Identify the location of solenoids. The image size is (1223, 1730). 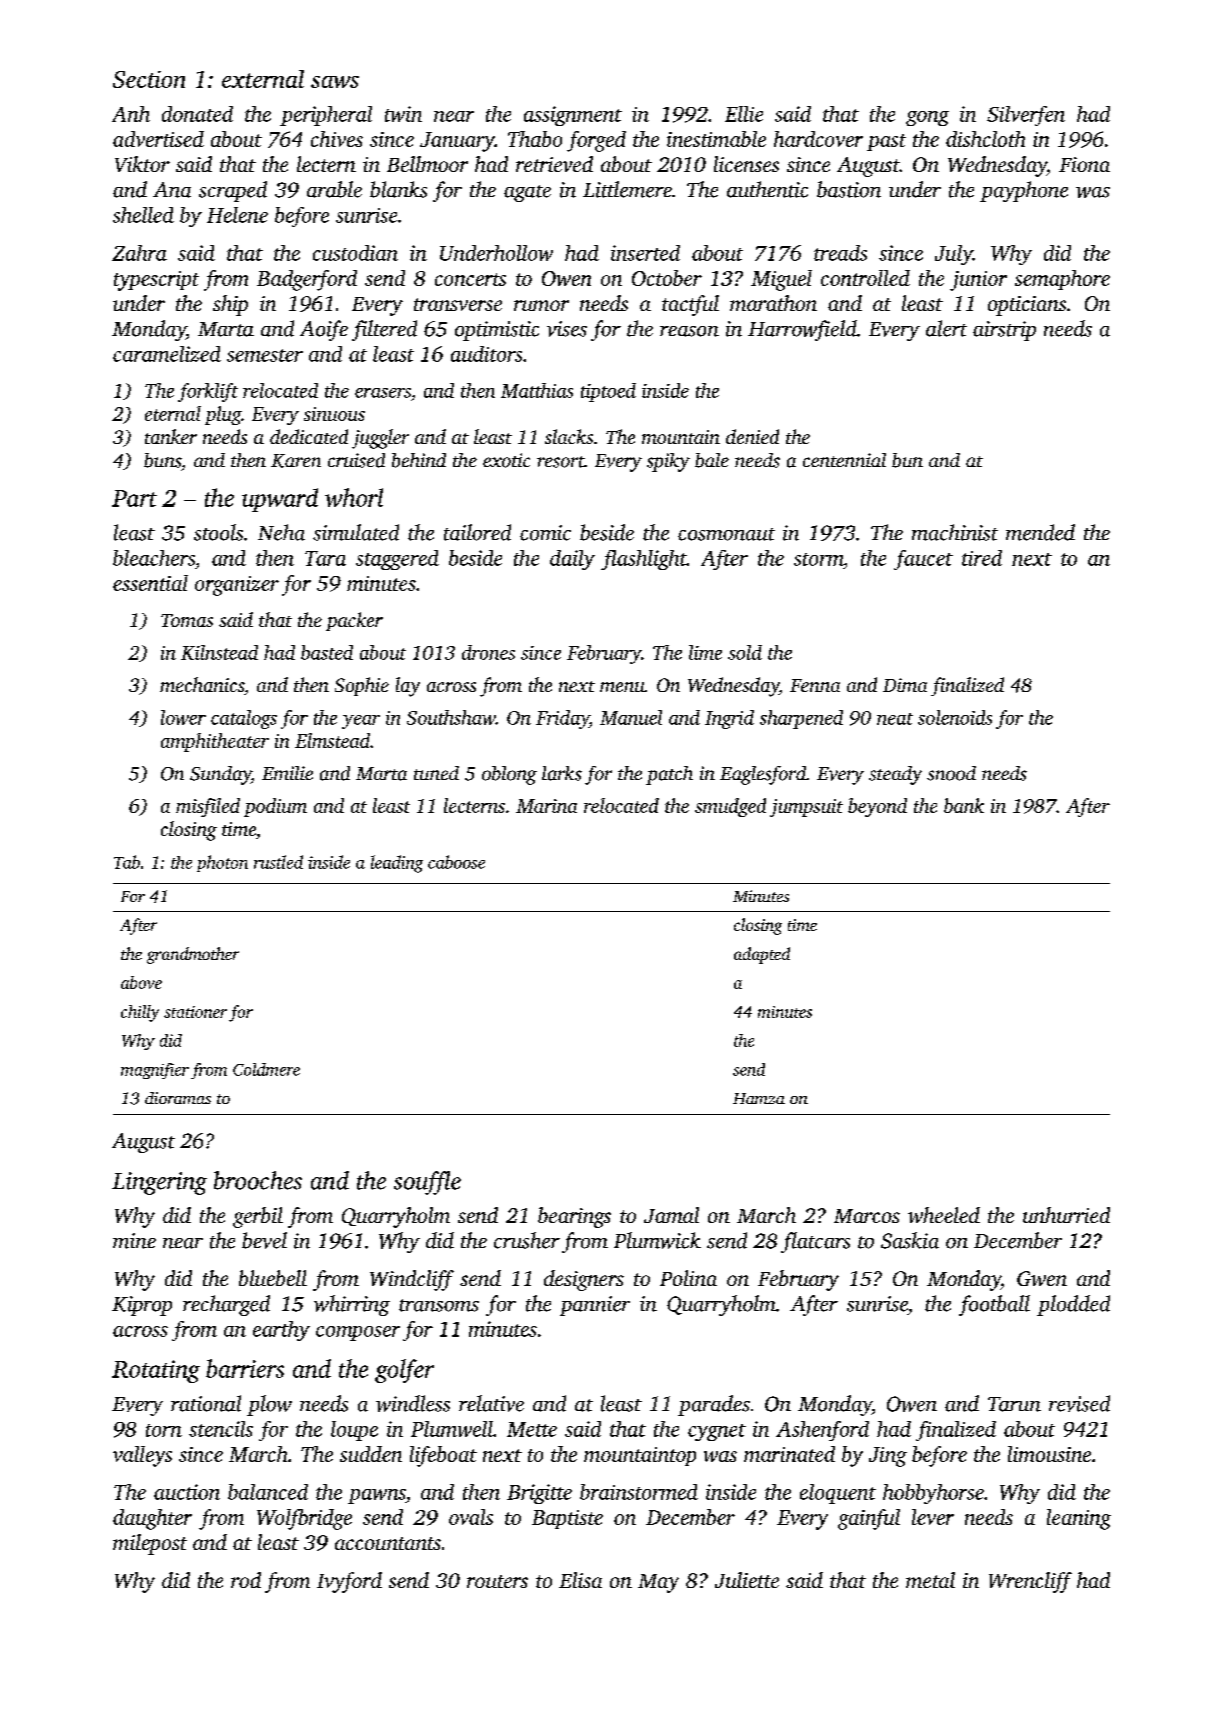
(955, 717).
